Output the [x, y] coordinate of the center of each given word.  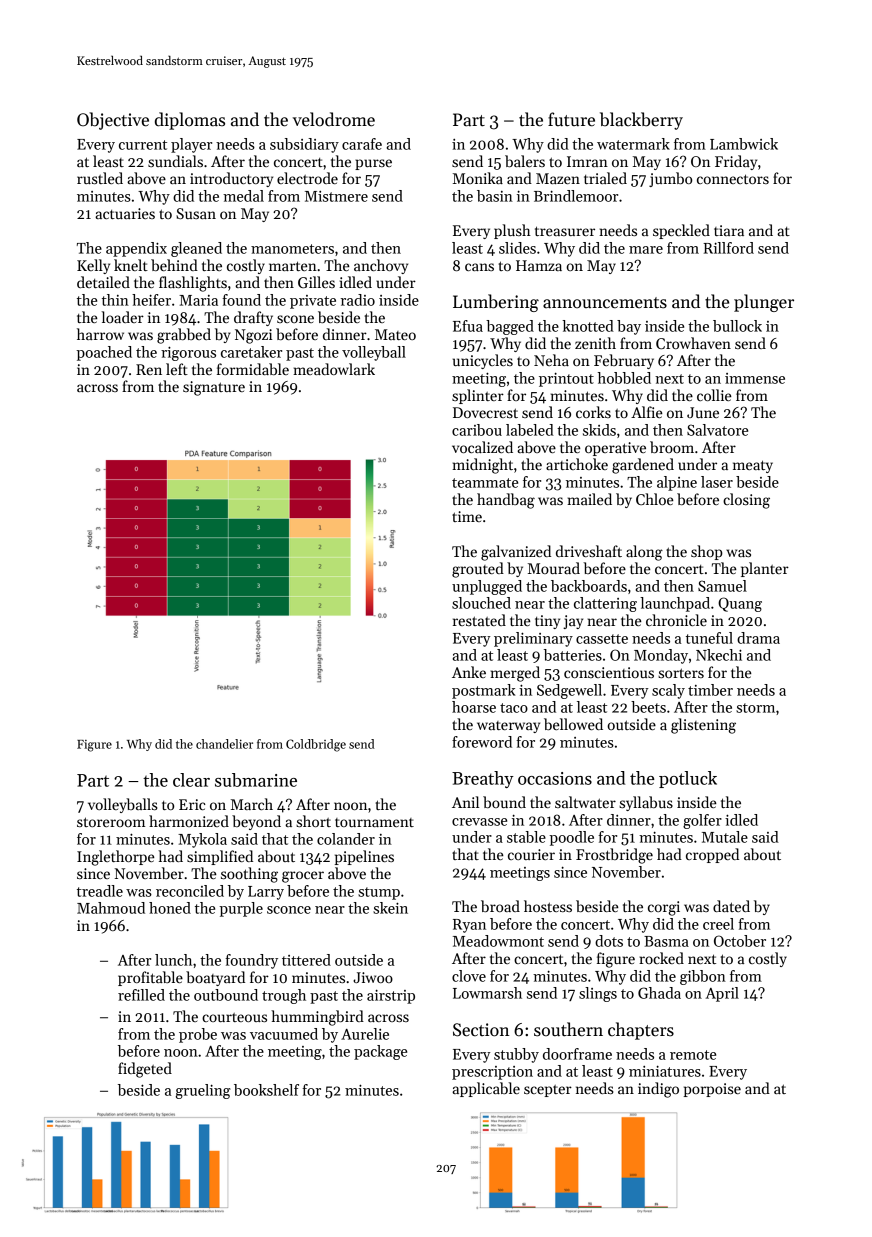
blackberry [641, 121]
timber [710, 690]
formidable [253, 369]
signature [214, 388]
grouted [478, 570]
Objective [113, 121]
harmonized [189, 821]
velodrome [334, 119]
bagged [510, 327]
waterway [508, 727]
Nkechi [719, 655]
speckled [681, 231]
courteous [234, 1017]
